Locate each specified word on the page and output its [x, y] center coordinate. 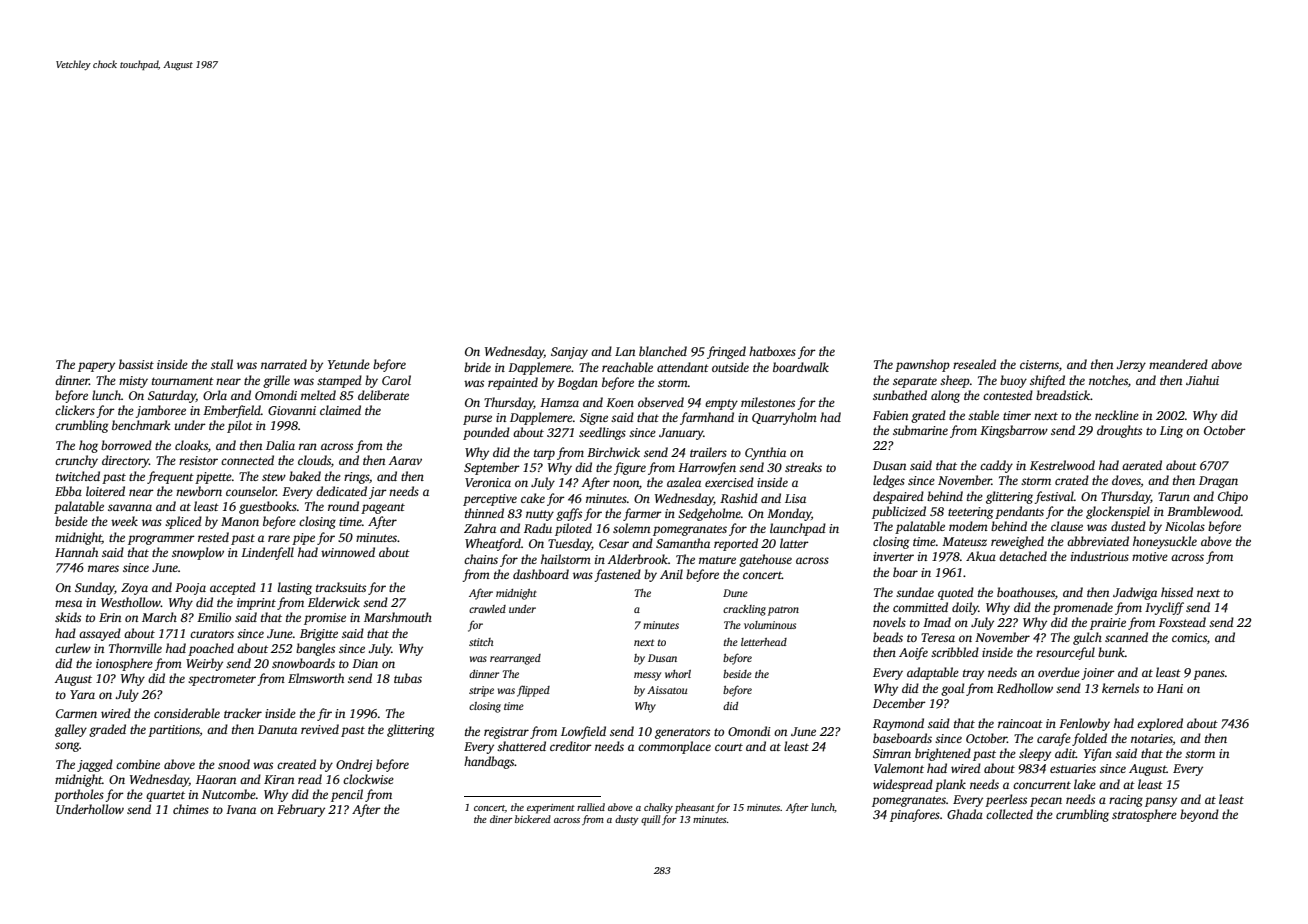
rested [213, 537]
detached [1023, 556]
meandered [1178, 364]
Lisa [795, 498]
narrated [284, 364]
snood [234, 764]
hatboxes [772, 351]
